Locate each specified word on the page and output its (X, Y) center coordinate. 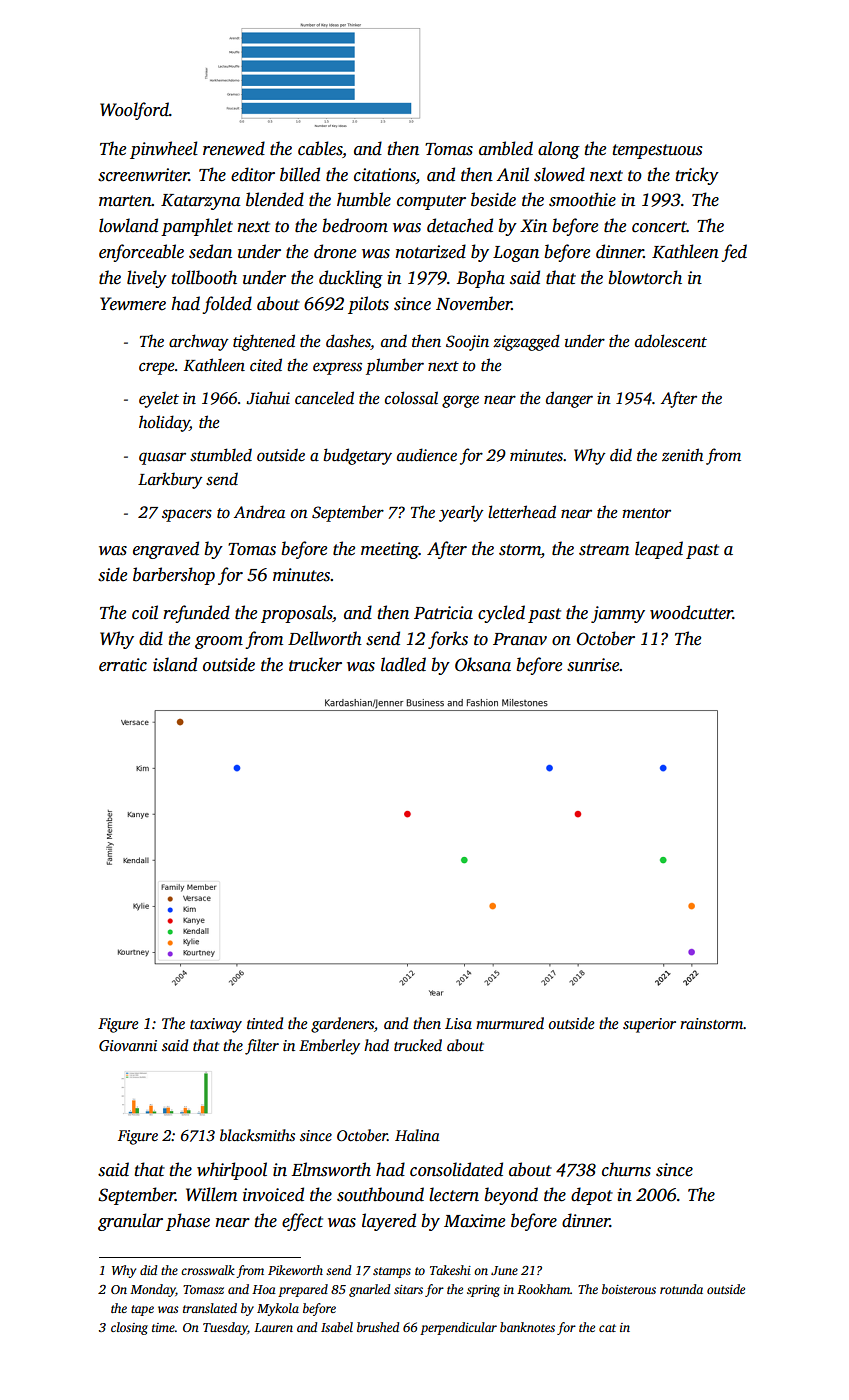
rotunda (681, 1289)
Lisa (458, 1023)
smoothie (582, 199)
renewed (234, 148)
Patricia (443, 613)
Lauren (273, 1327)
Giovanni (128, 1046)
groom (219, 642)
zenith (682, 455)
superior (649, 1025)
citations (385, 175)
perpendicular (458, 1328)
